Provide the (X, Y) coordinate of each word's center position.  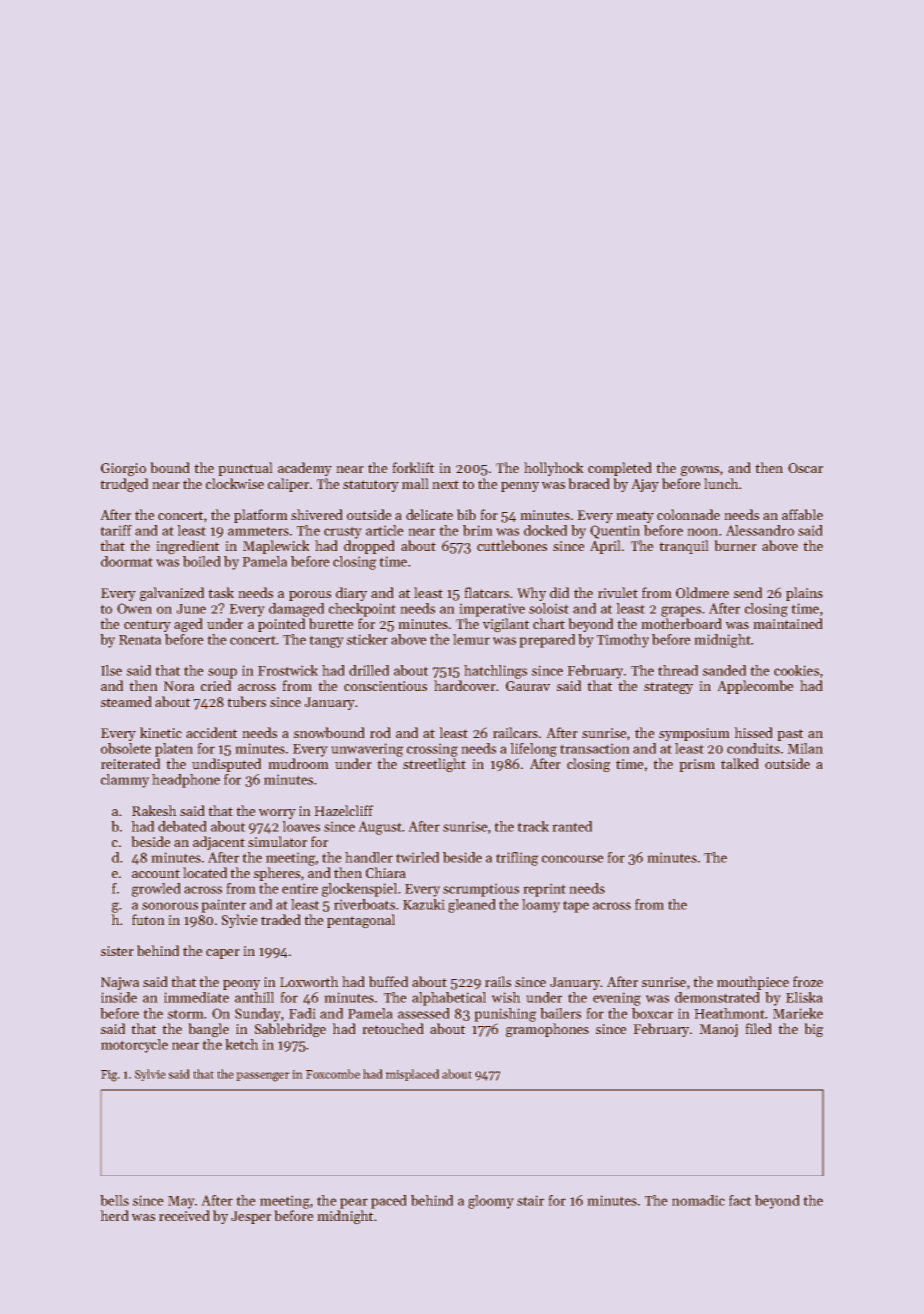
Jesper (251, 1217)
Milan (805, 748)
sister (117, 951)
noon (702, 532)
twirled (417, 857)
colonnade (688, 514)
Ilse (111, 670)
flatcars (486, 592)
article (385, 530)
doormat (127, 561)
